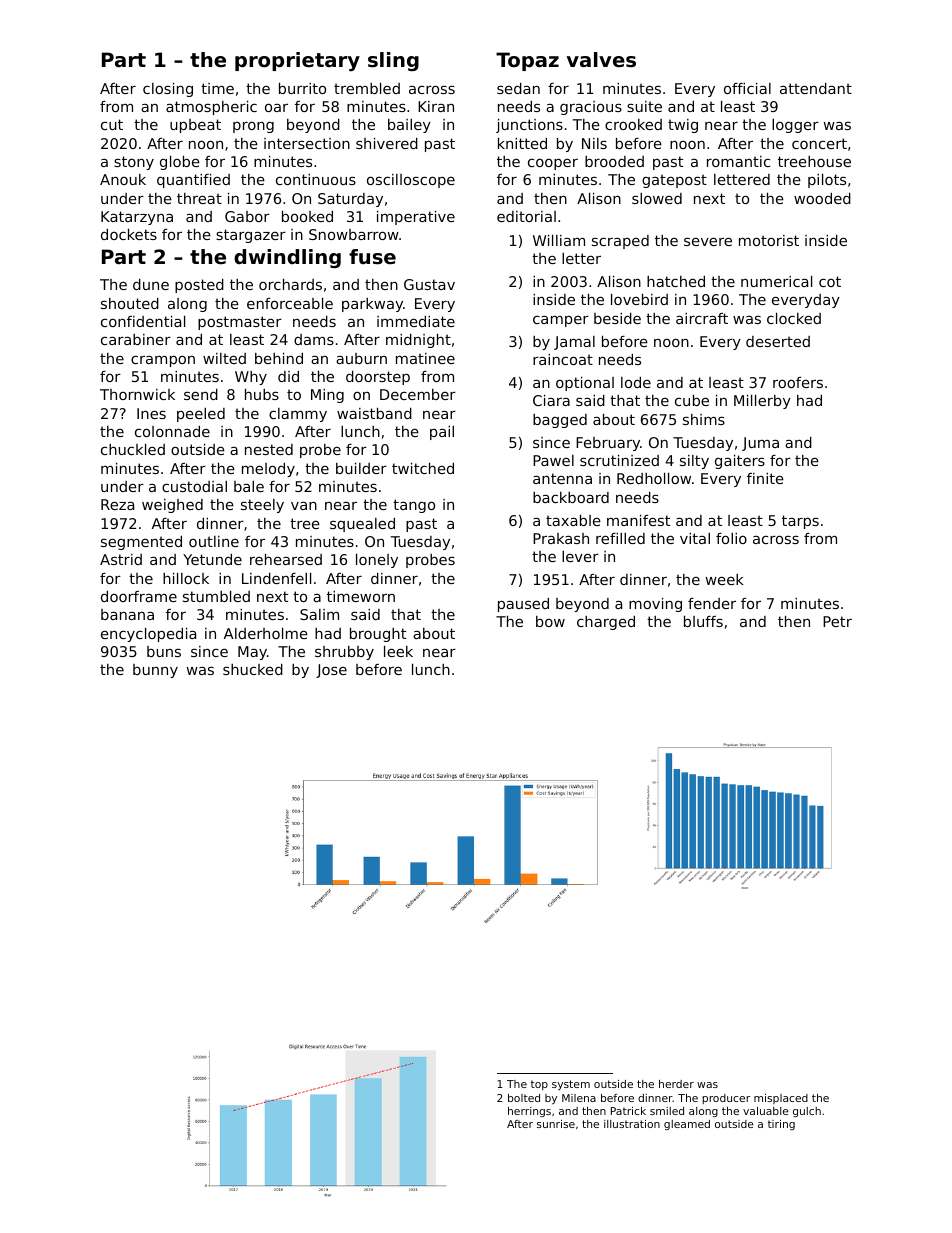  I want to click on closing, so click(168, 90).
